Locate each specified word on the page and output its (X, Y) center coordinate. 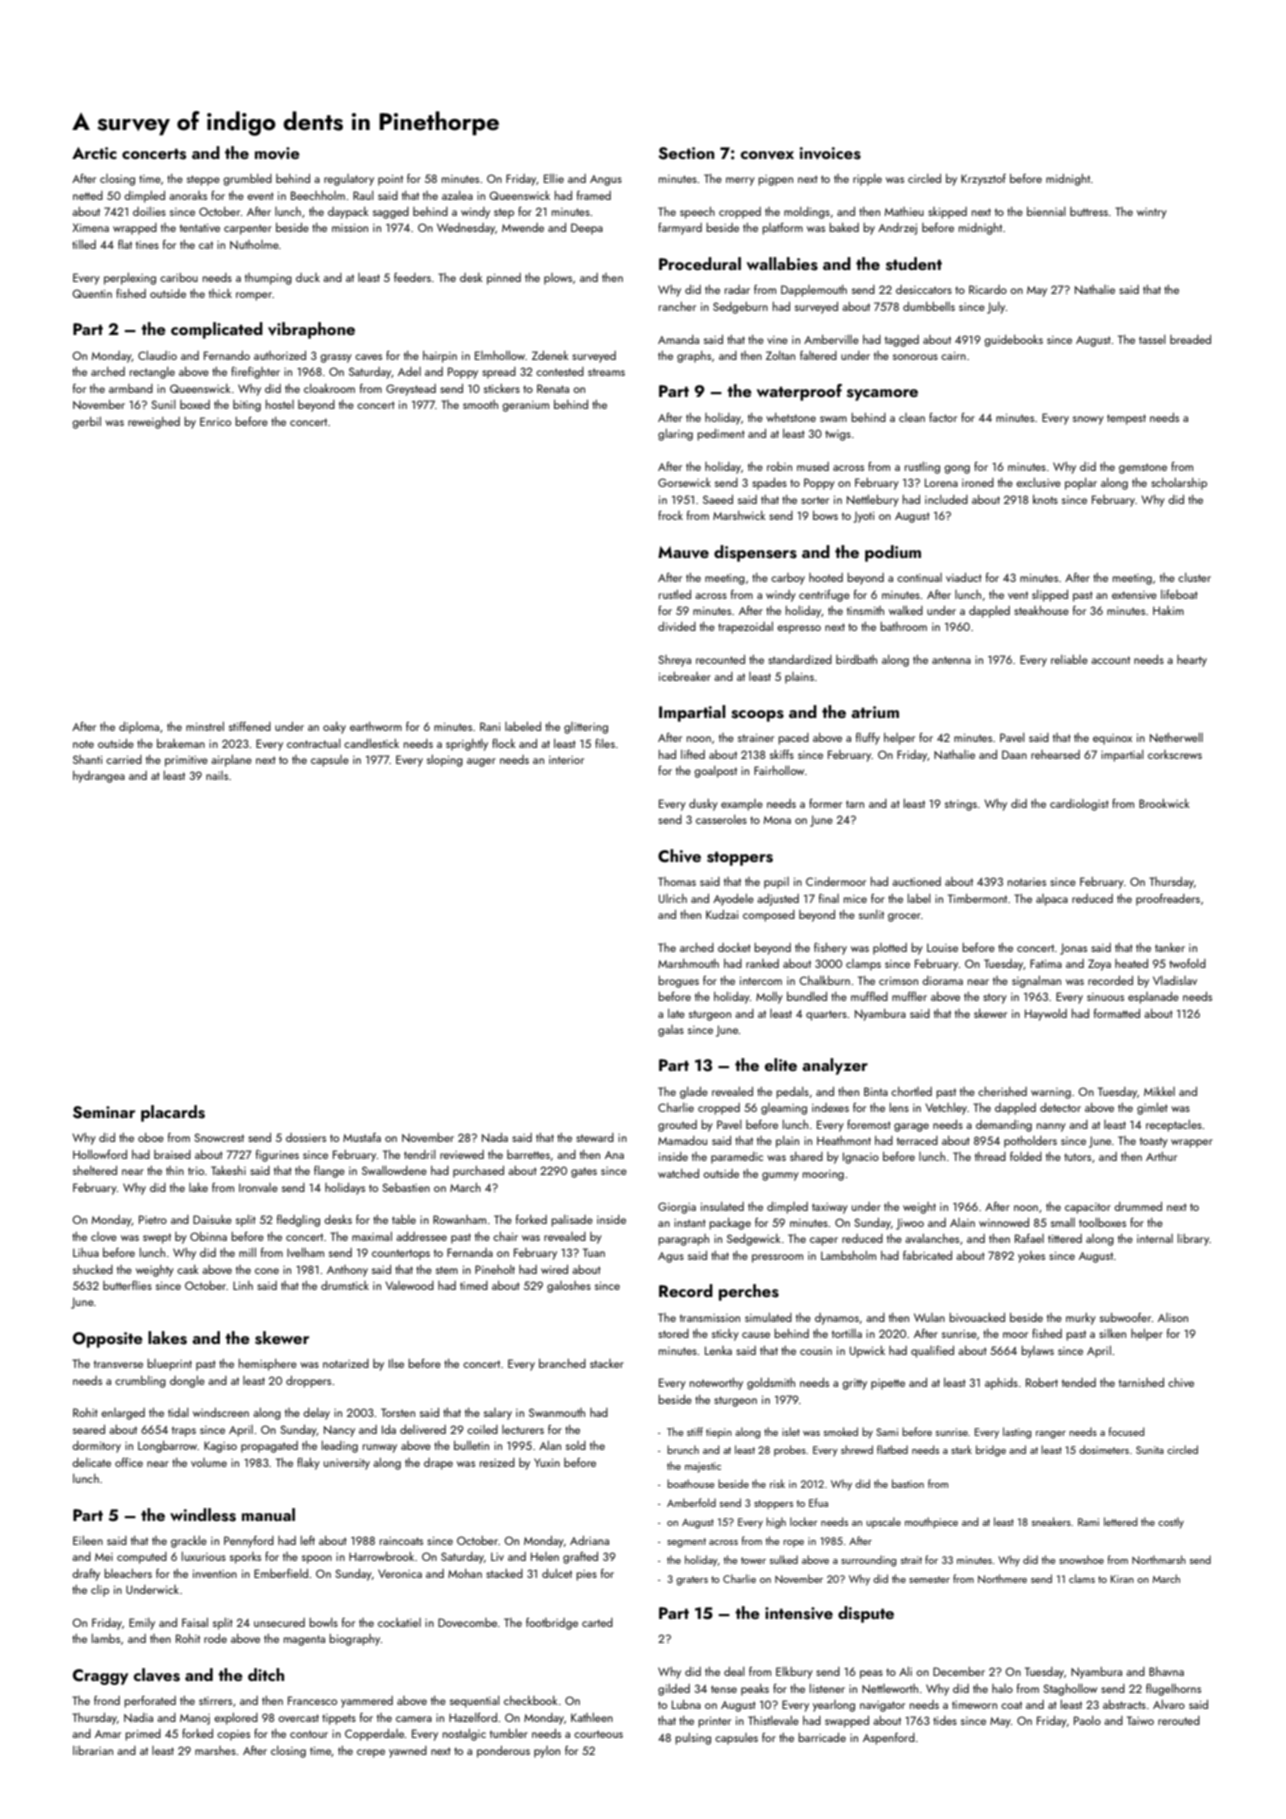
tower (753, 1560)
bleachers (128, 1573)
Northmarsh (1159, 1559)
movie (277, 153)
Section (686, 153)
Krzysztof (983, 180)
